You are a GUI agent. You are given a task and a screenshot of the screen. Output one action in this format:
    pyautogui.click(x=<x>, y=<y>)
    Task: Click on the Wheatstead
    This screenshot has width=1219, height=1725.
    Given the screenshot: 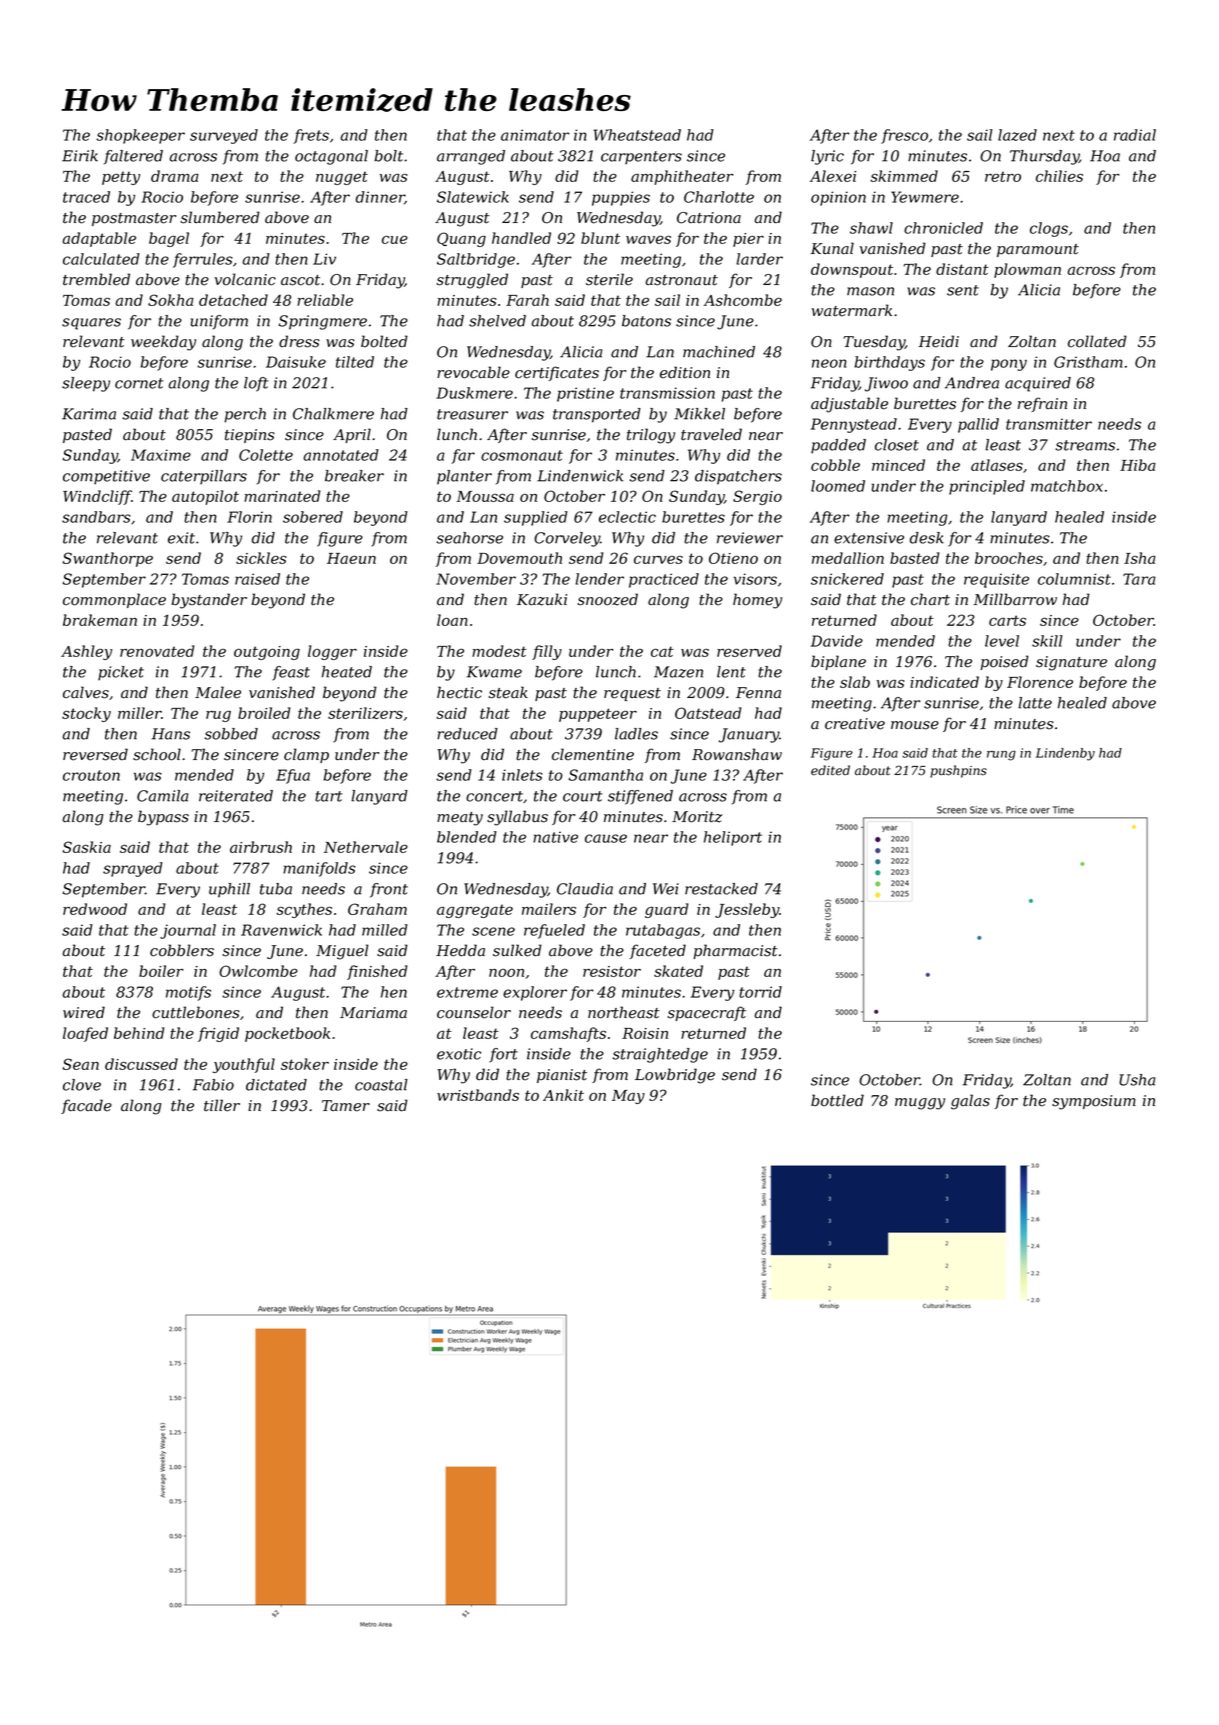 What is the action you would take?
    pyautogui.click(x=637, y=135)
